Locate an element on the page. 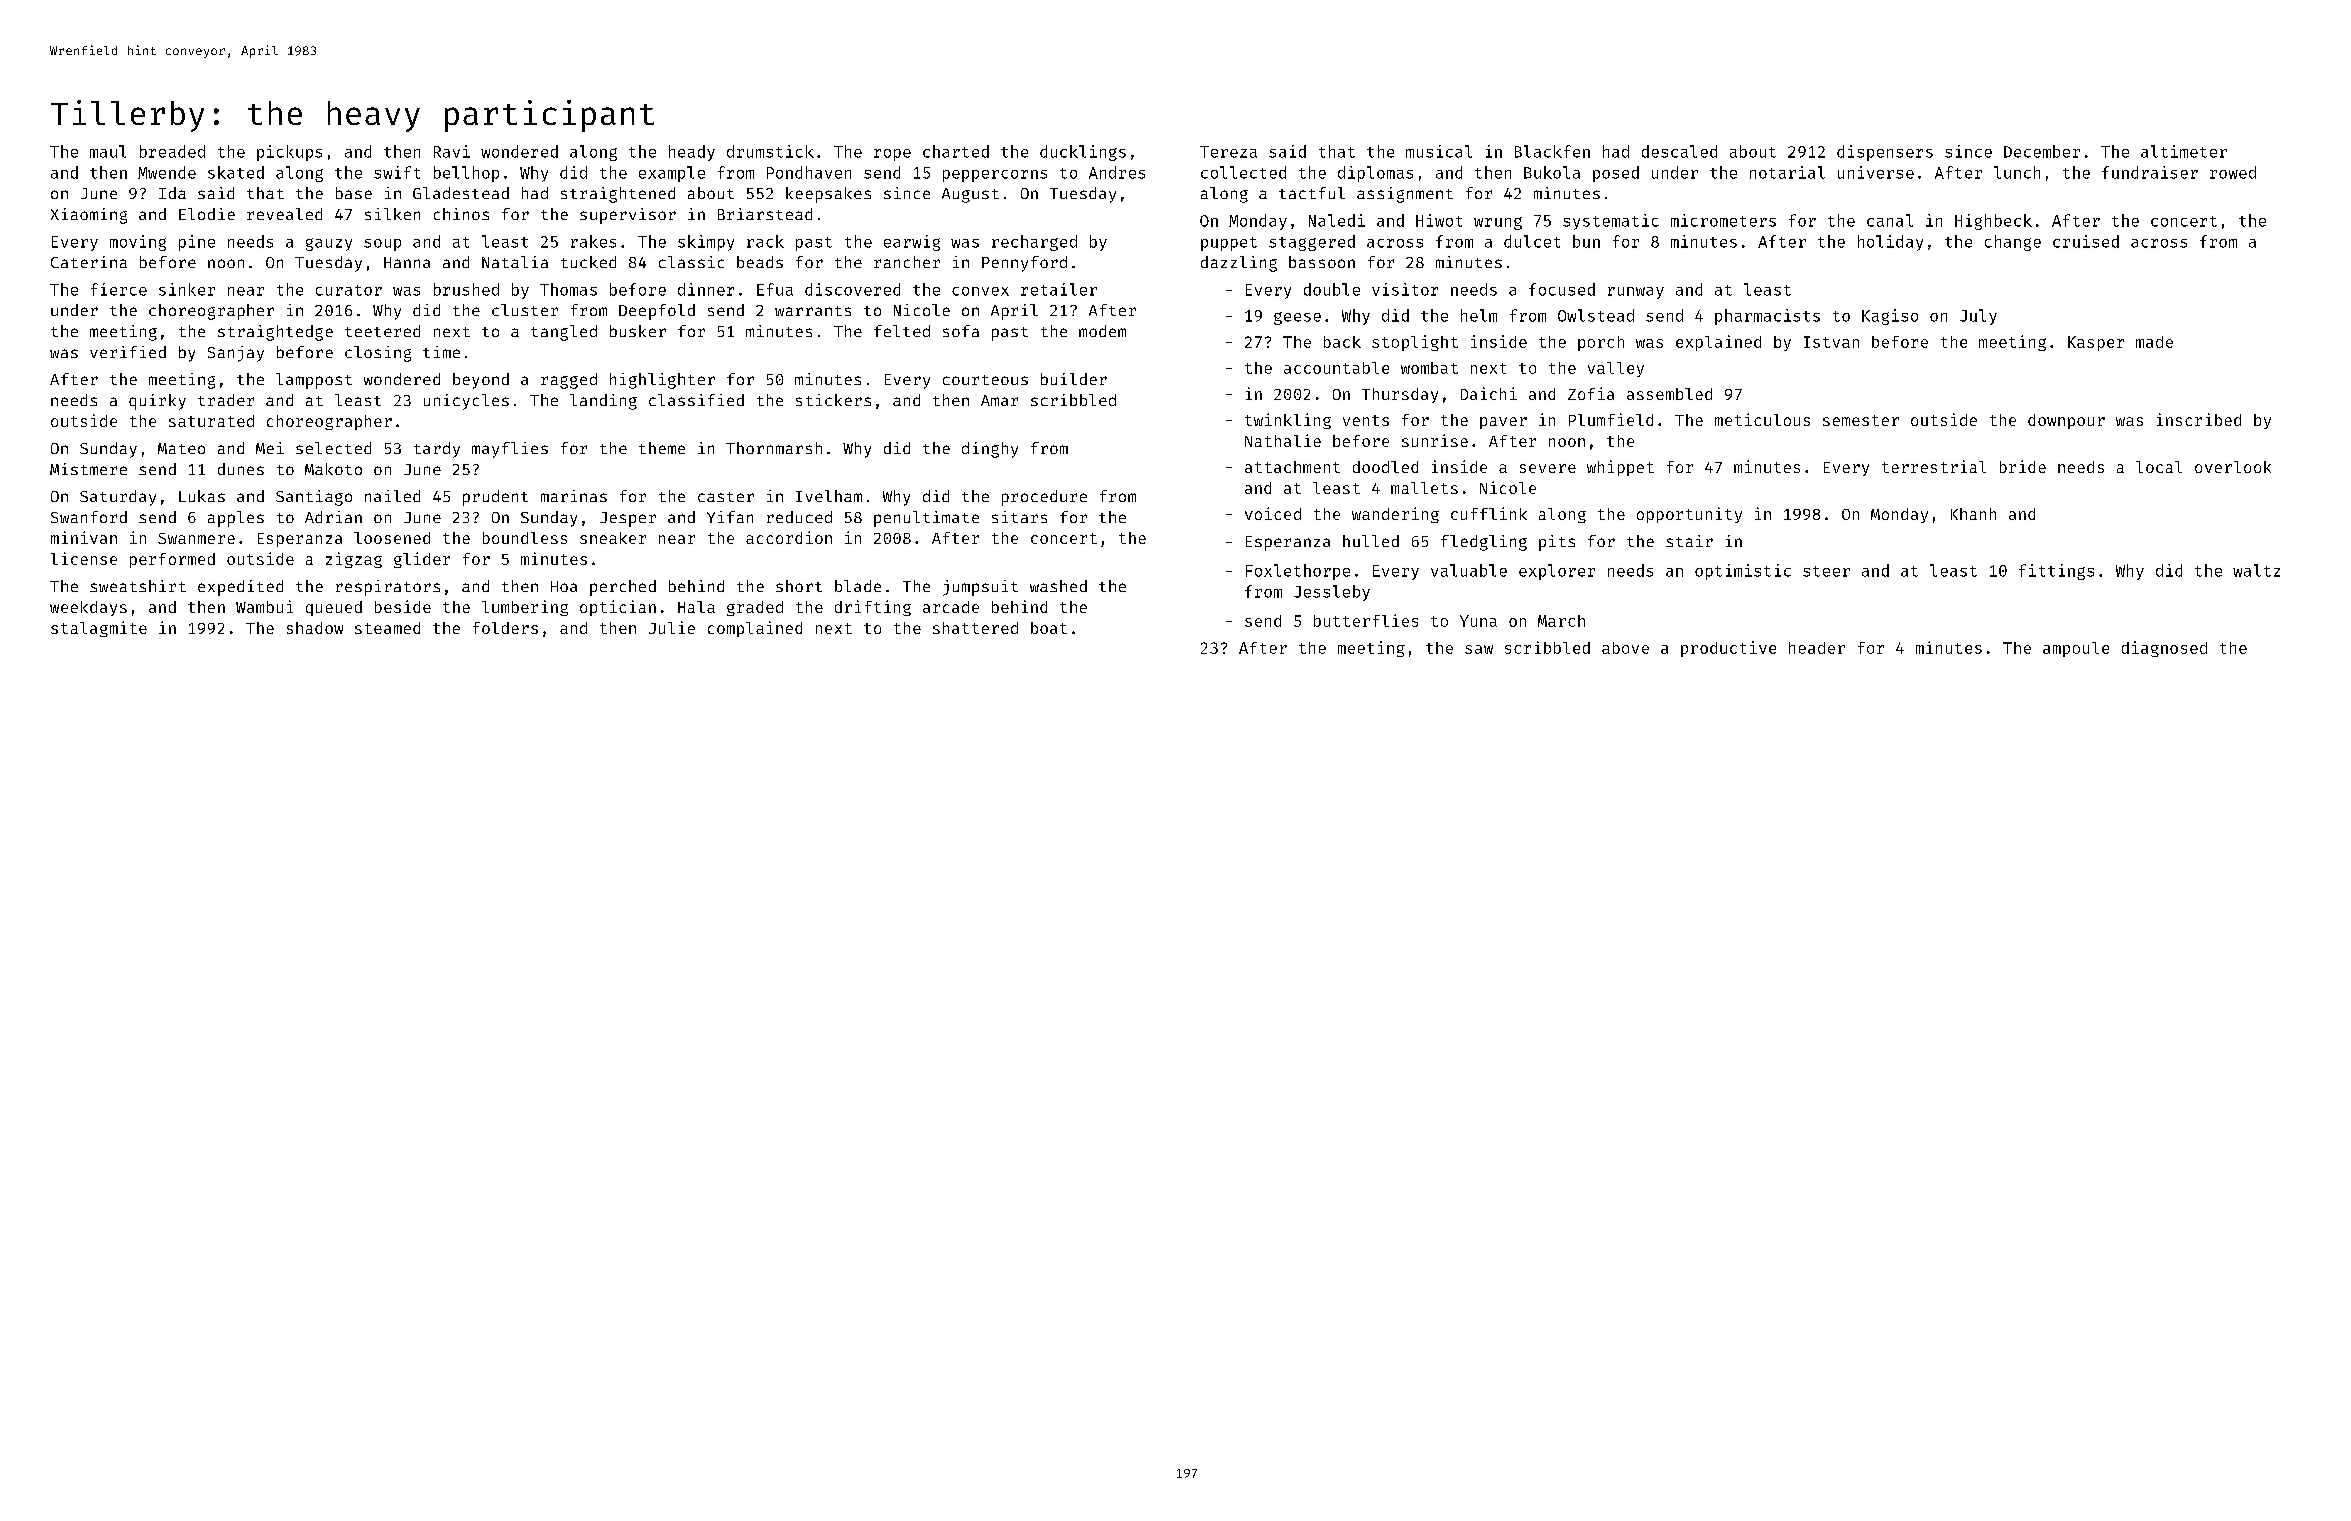  Hanna is located at coordinates (407, 262).
